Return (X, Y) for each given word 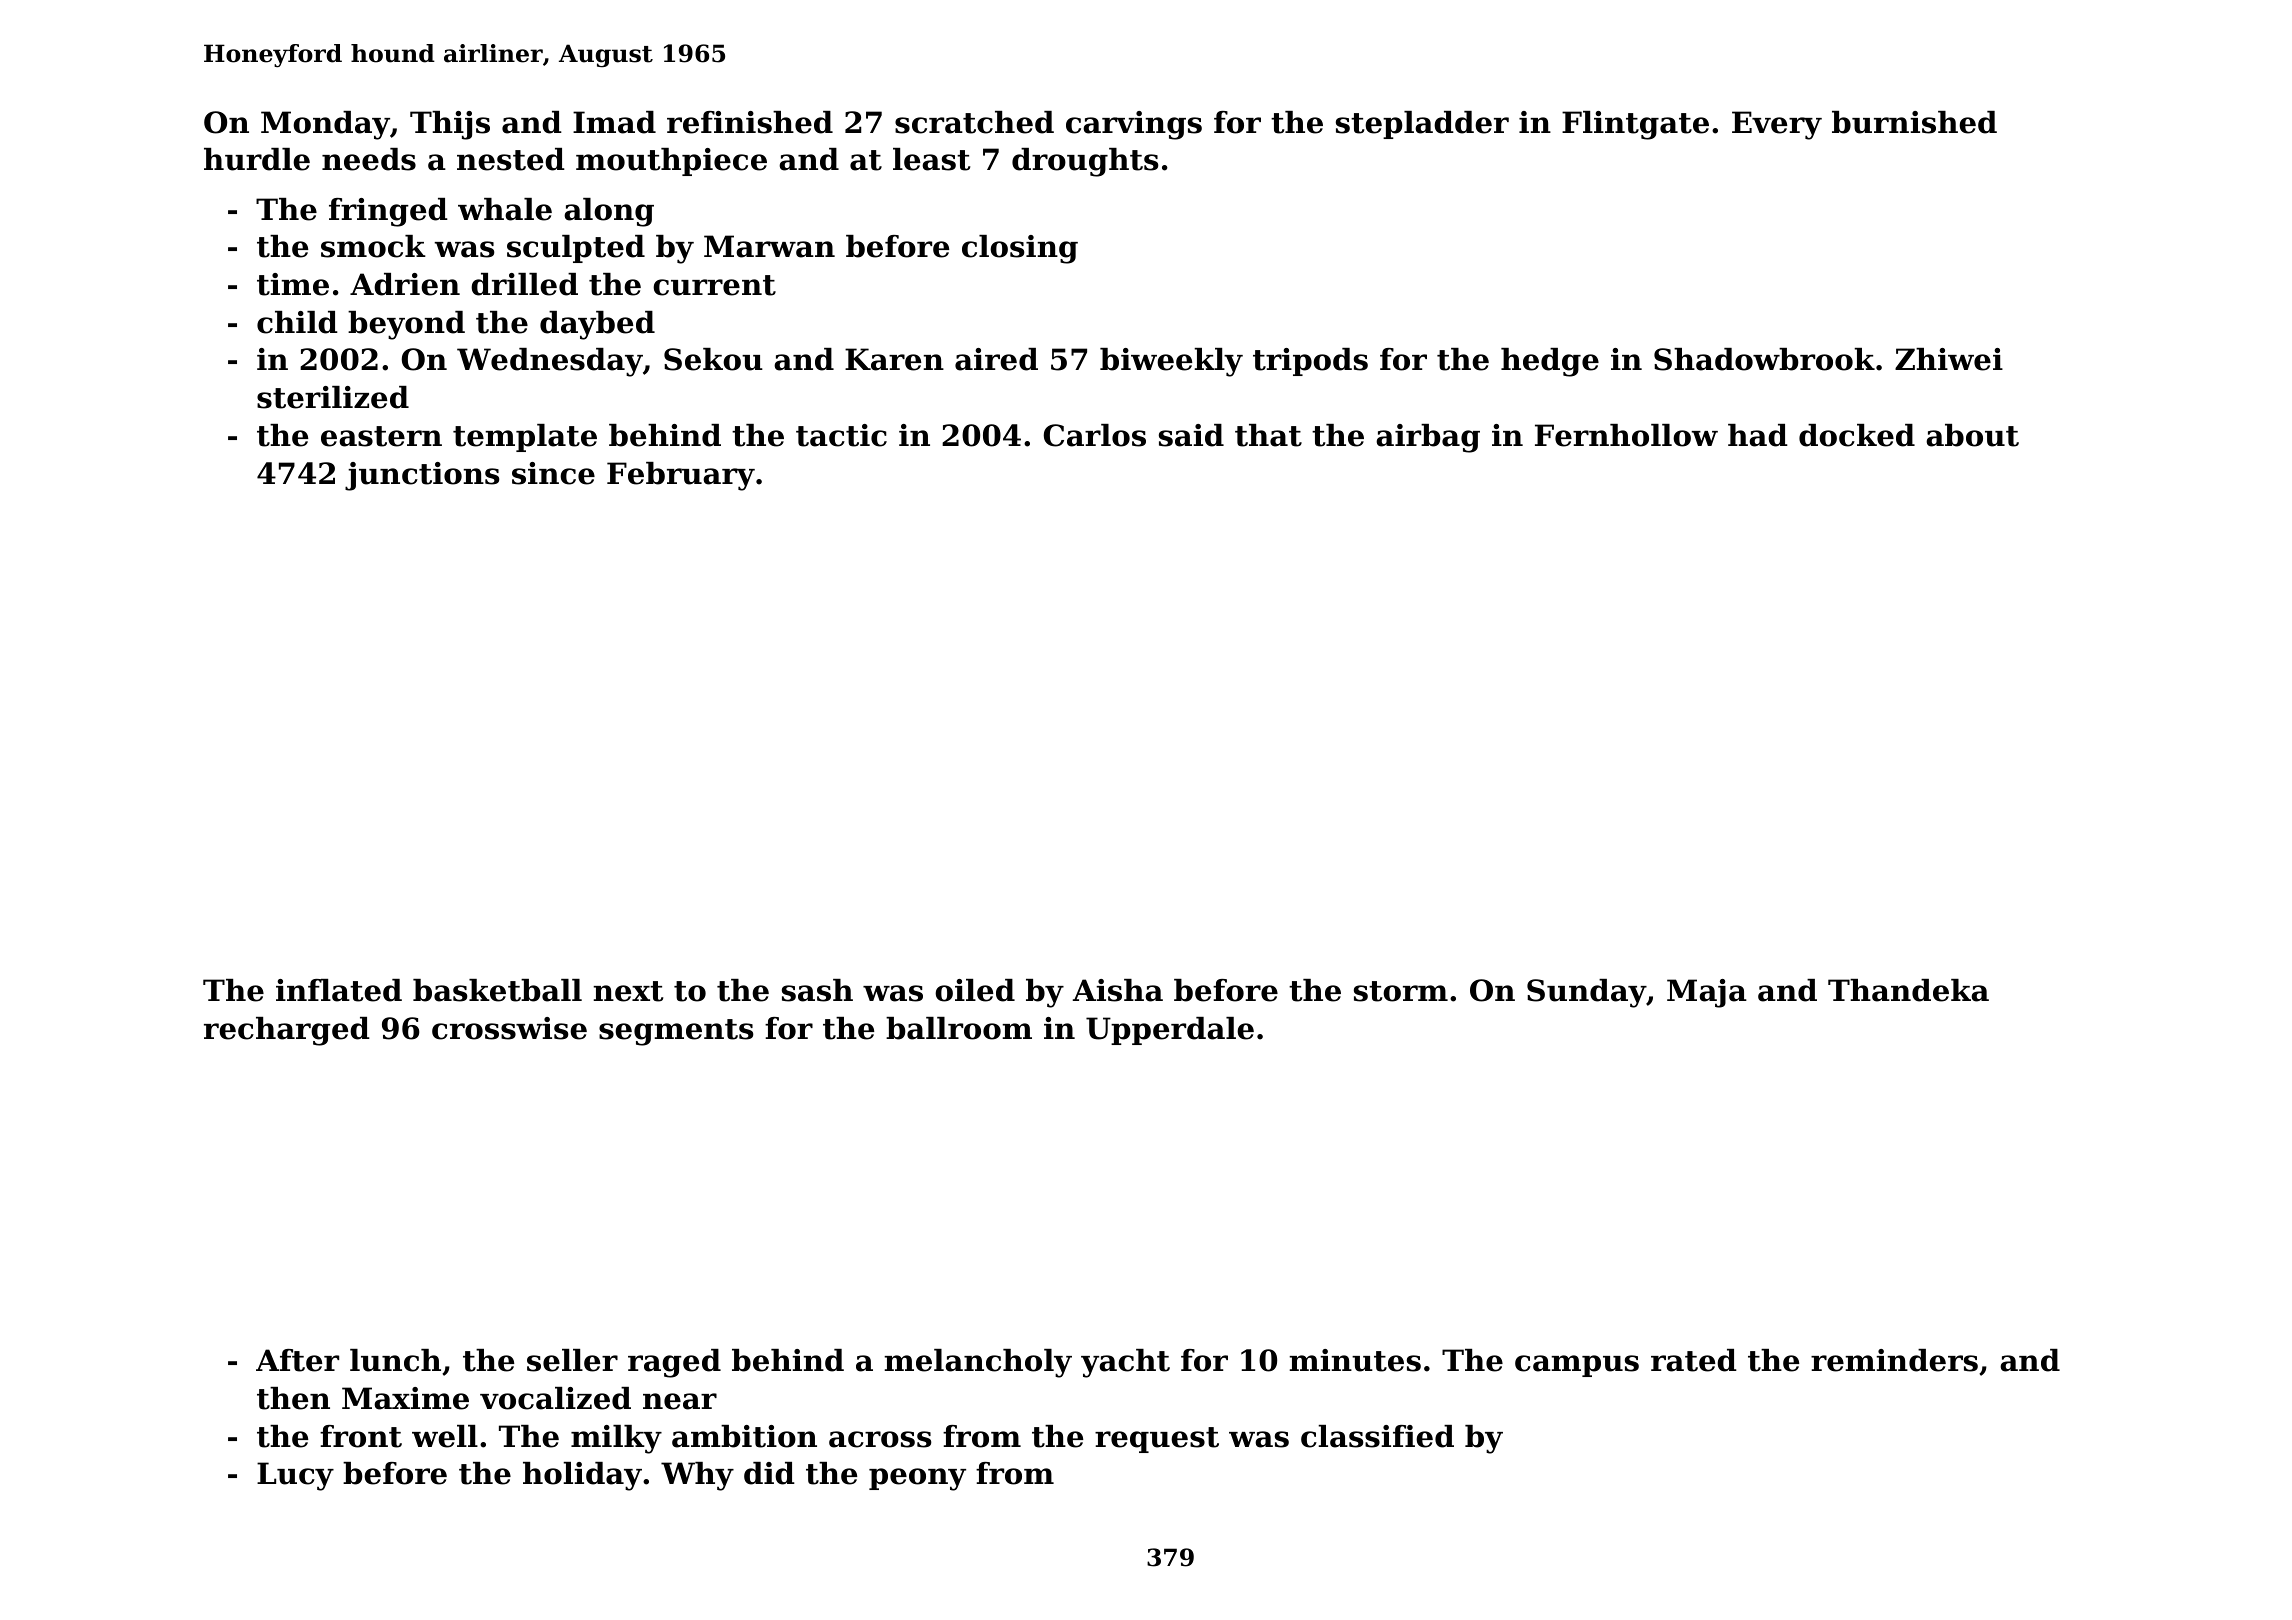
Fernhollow (1626, 435)
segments (676, 1032)
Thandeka (1908, 990)
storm (1401, 991)
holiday (582, 1476)
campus (1577, 1366)
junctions (422, 476)
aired (996, 359)
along (609, 212)
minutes (1355, 1360)
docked (1857, 435)
